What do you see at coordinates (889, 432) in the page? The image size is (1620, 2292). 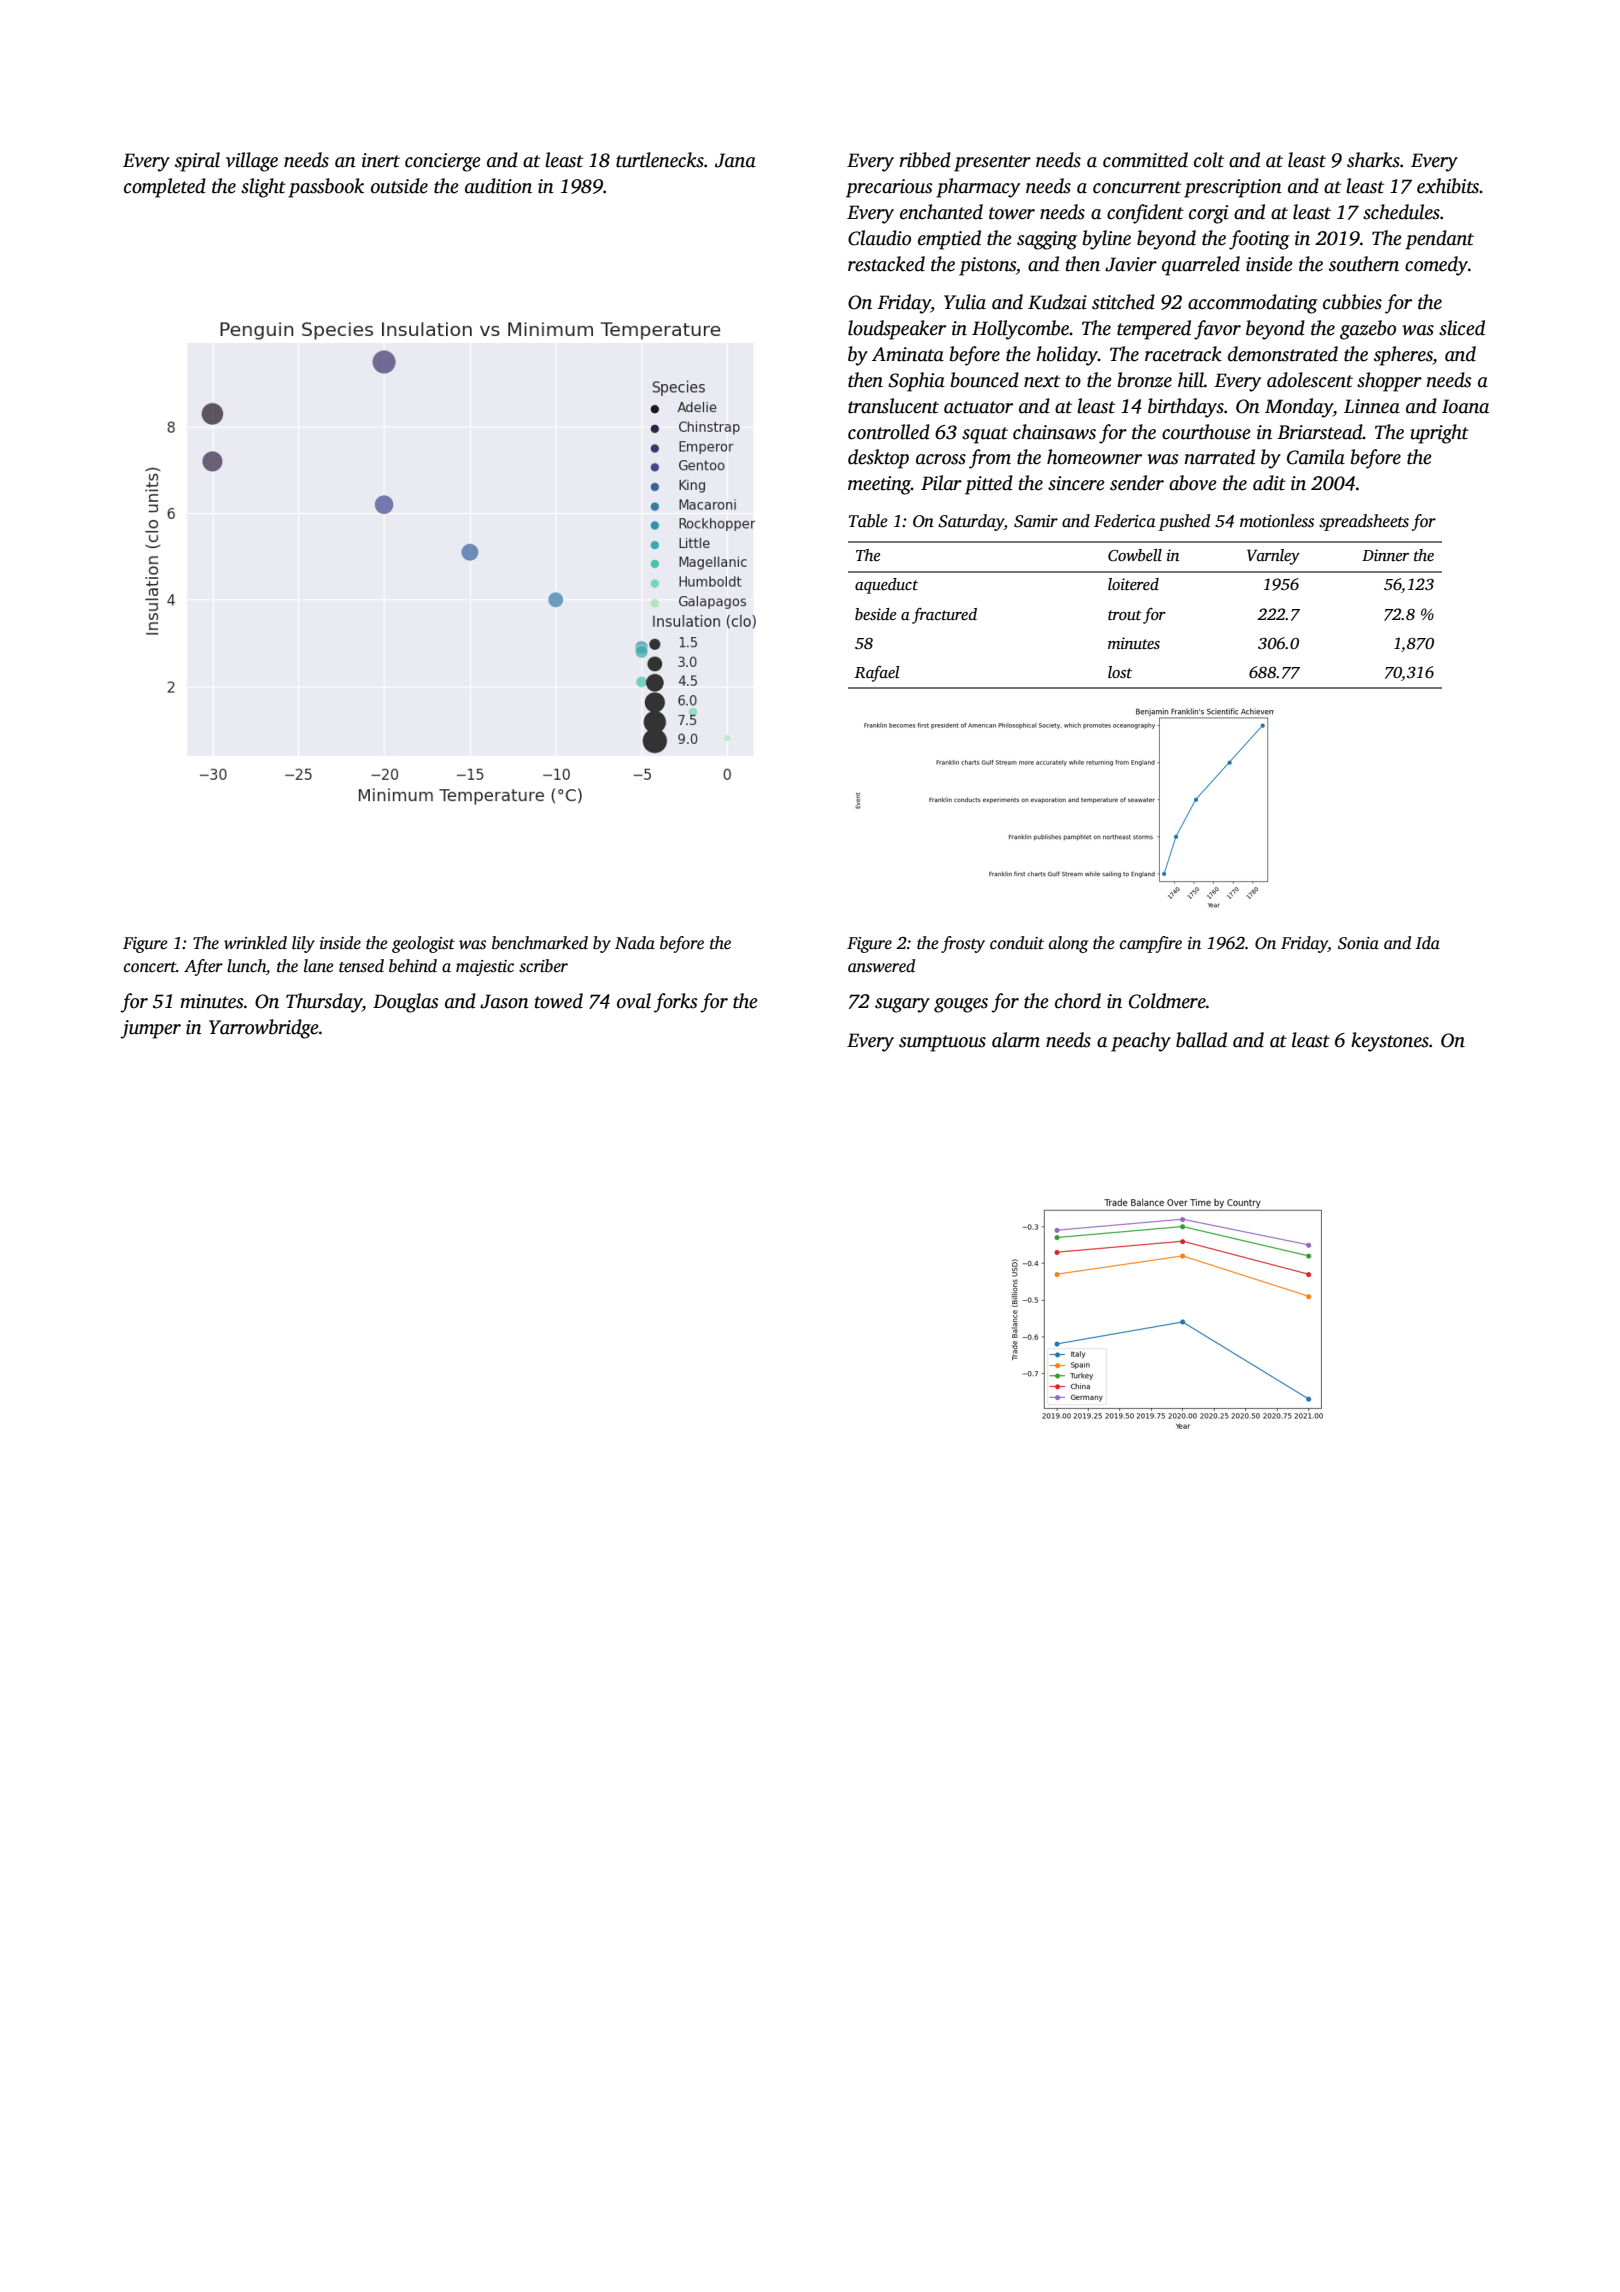 I see `controlled` at bounding box center [889, 432].
